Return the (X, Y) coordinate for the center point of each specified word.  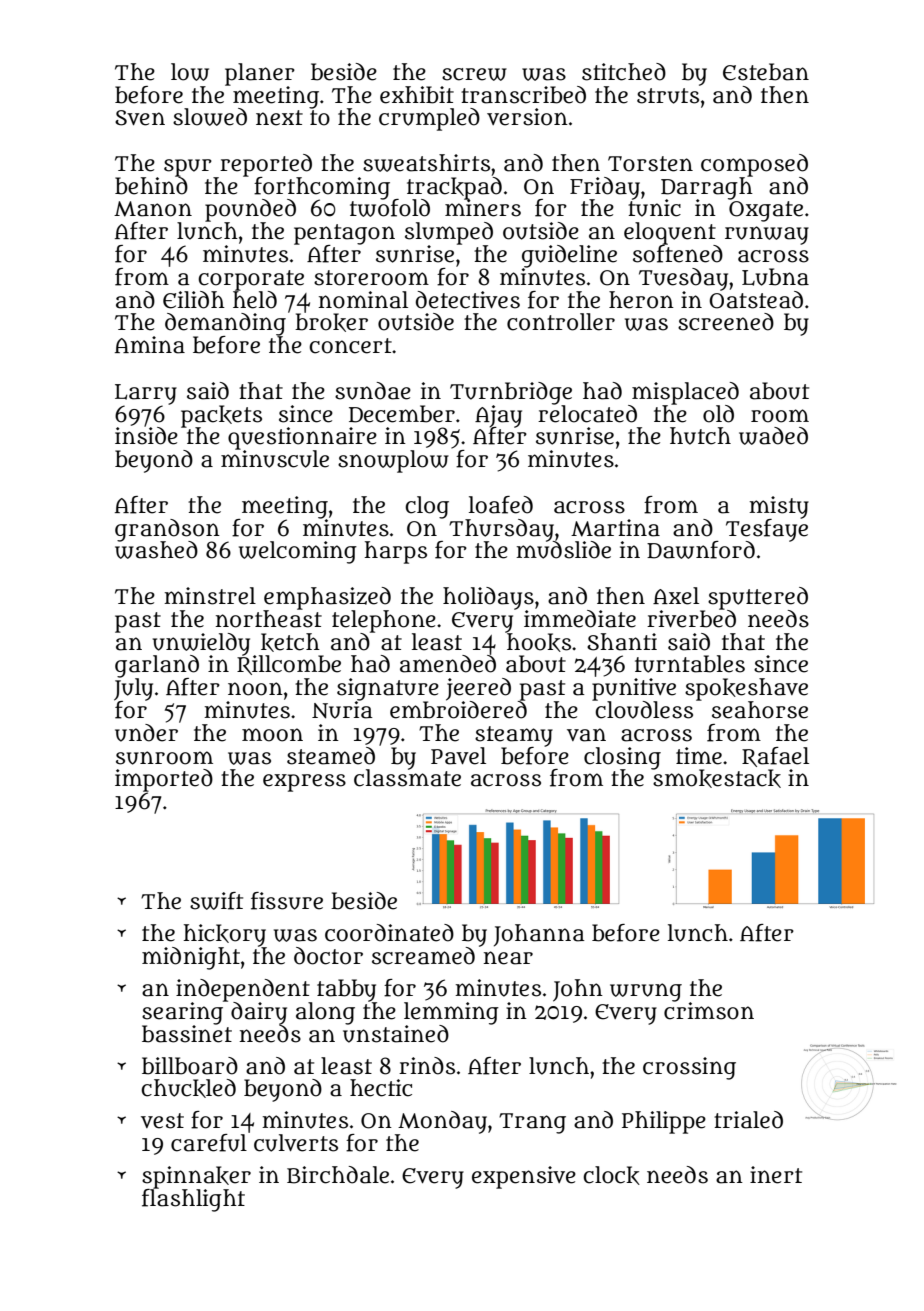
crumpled (429, 119)
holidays (488, 598)
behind (151, 185)
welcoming (298, 552)
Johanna (539, 935)
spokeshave (746, 689)
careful (209, 1143)
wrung (646, 992)
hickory (224, 935)
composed (754, 165)
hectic (381, 1088)
